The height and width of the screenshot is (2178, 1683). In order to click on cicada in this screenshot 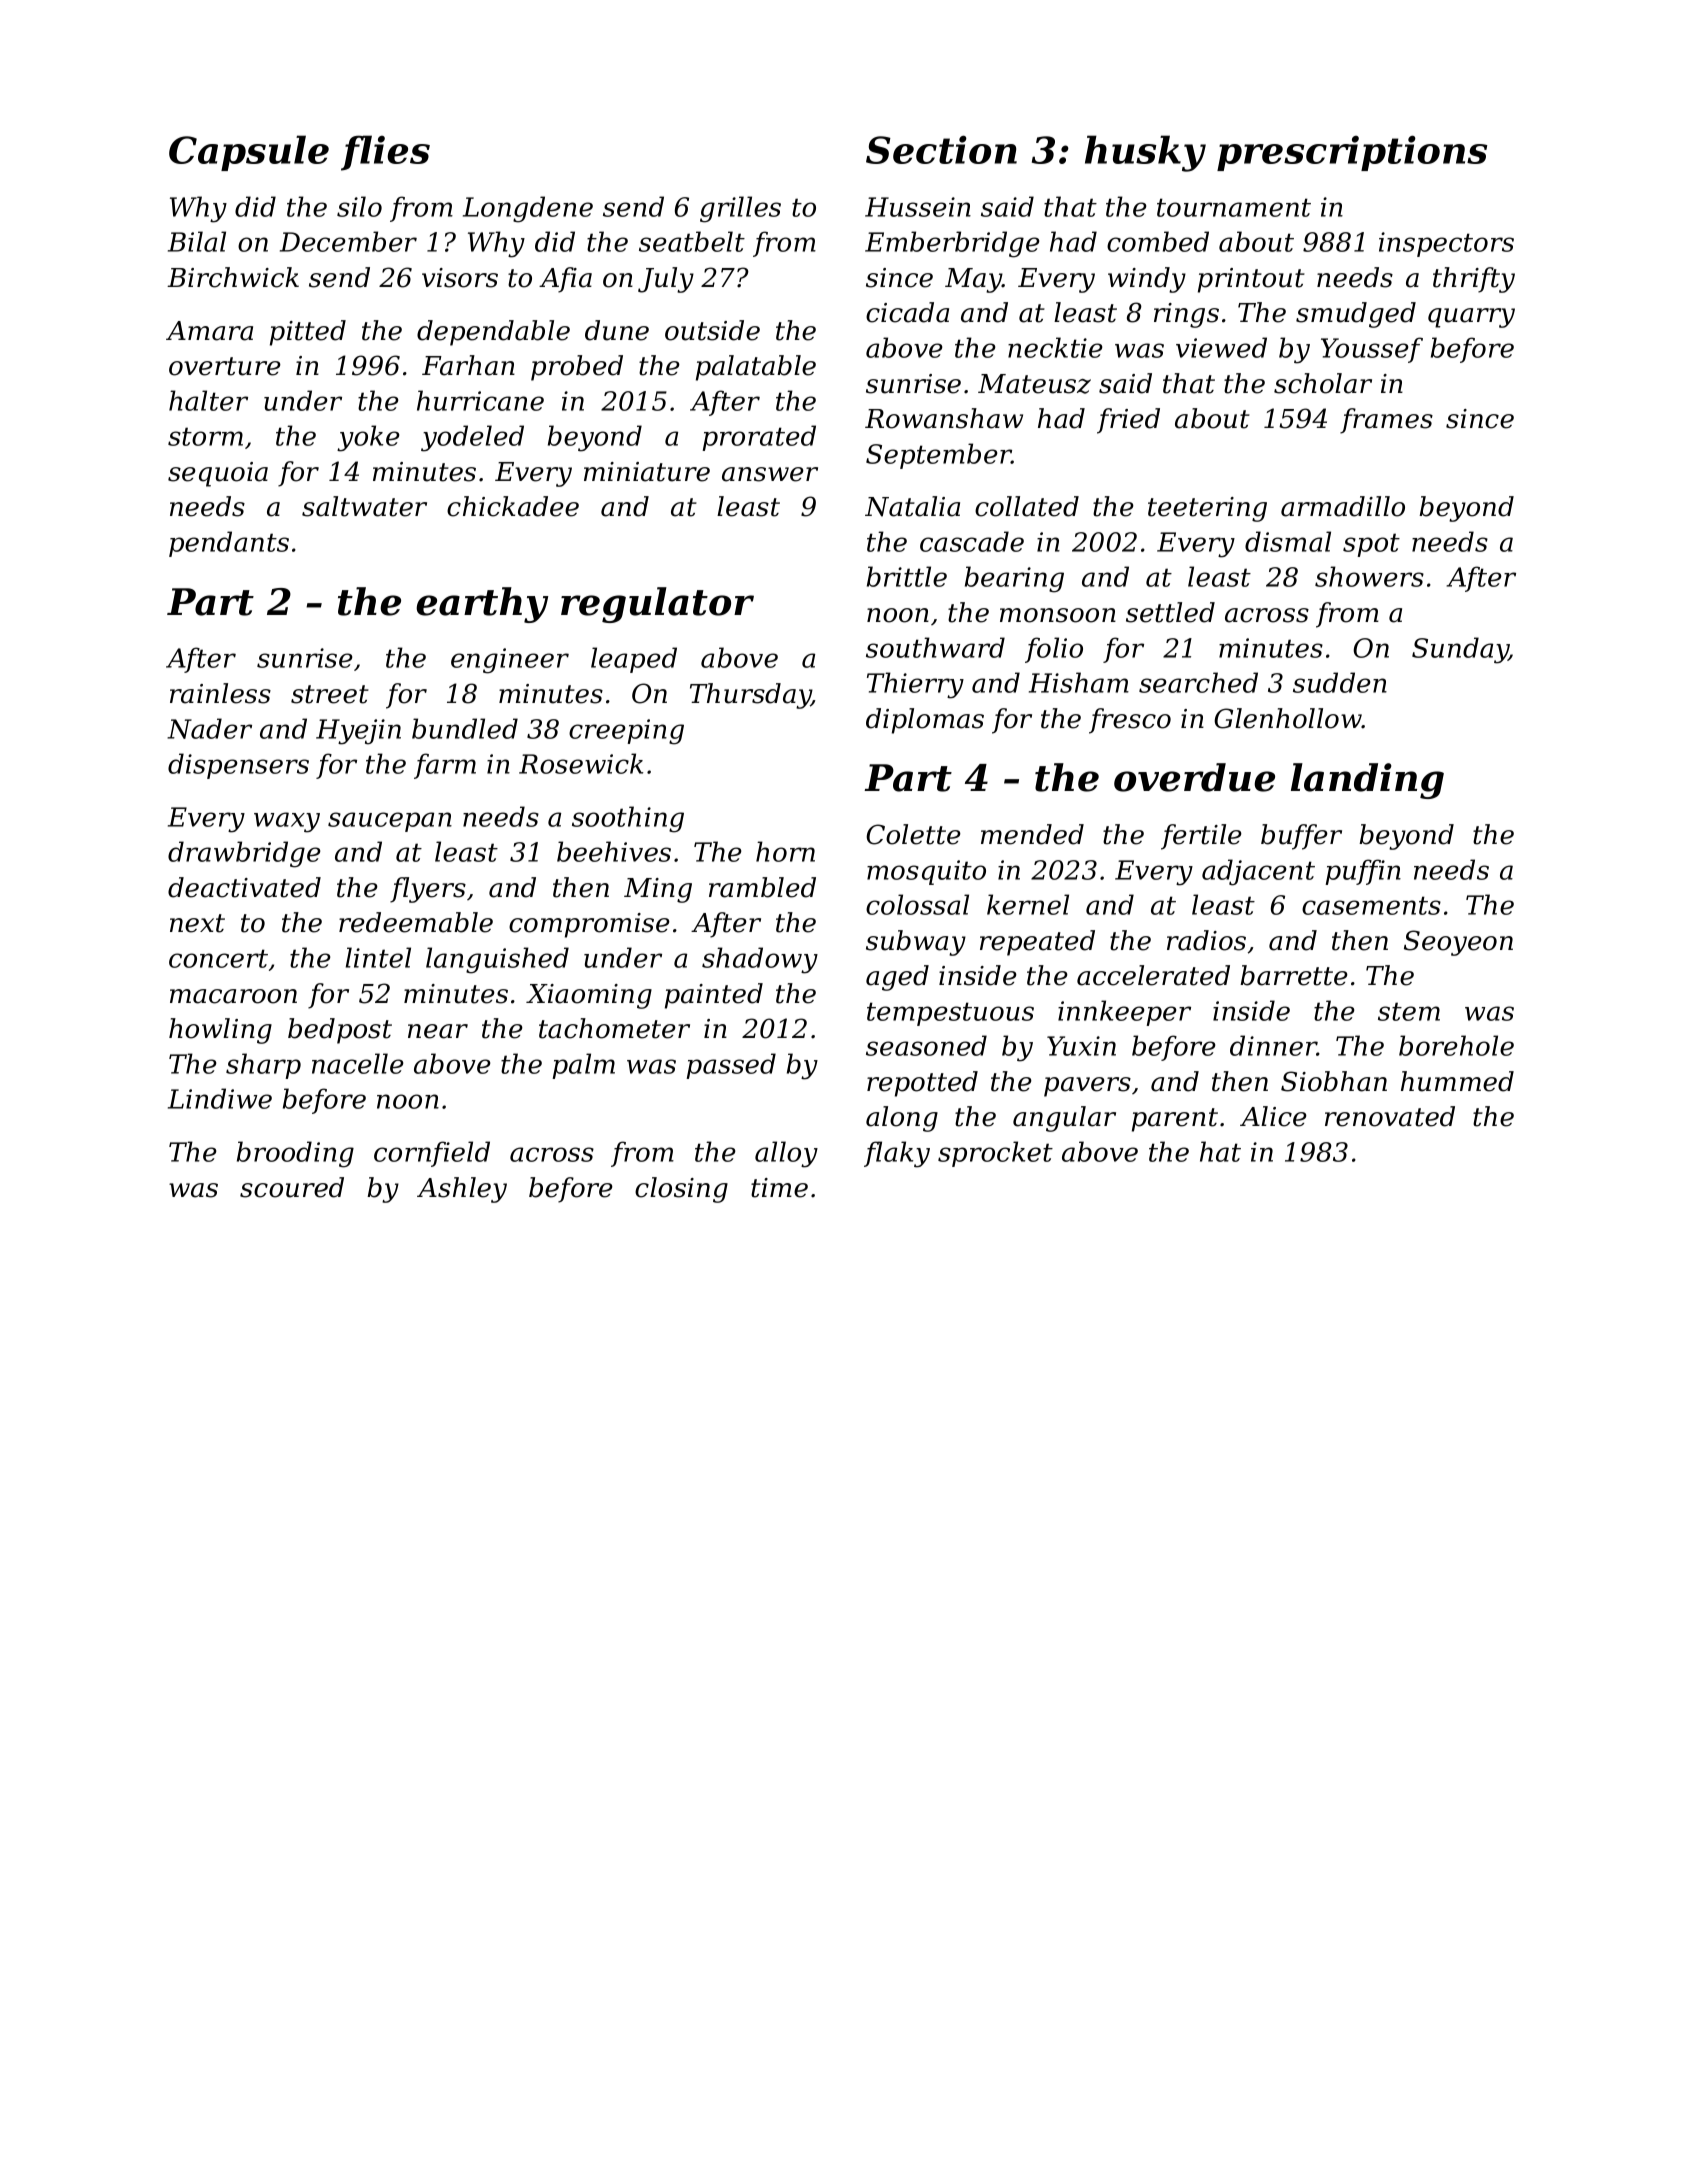, I will do `click(907, 312)`.
